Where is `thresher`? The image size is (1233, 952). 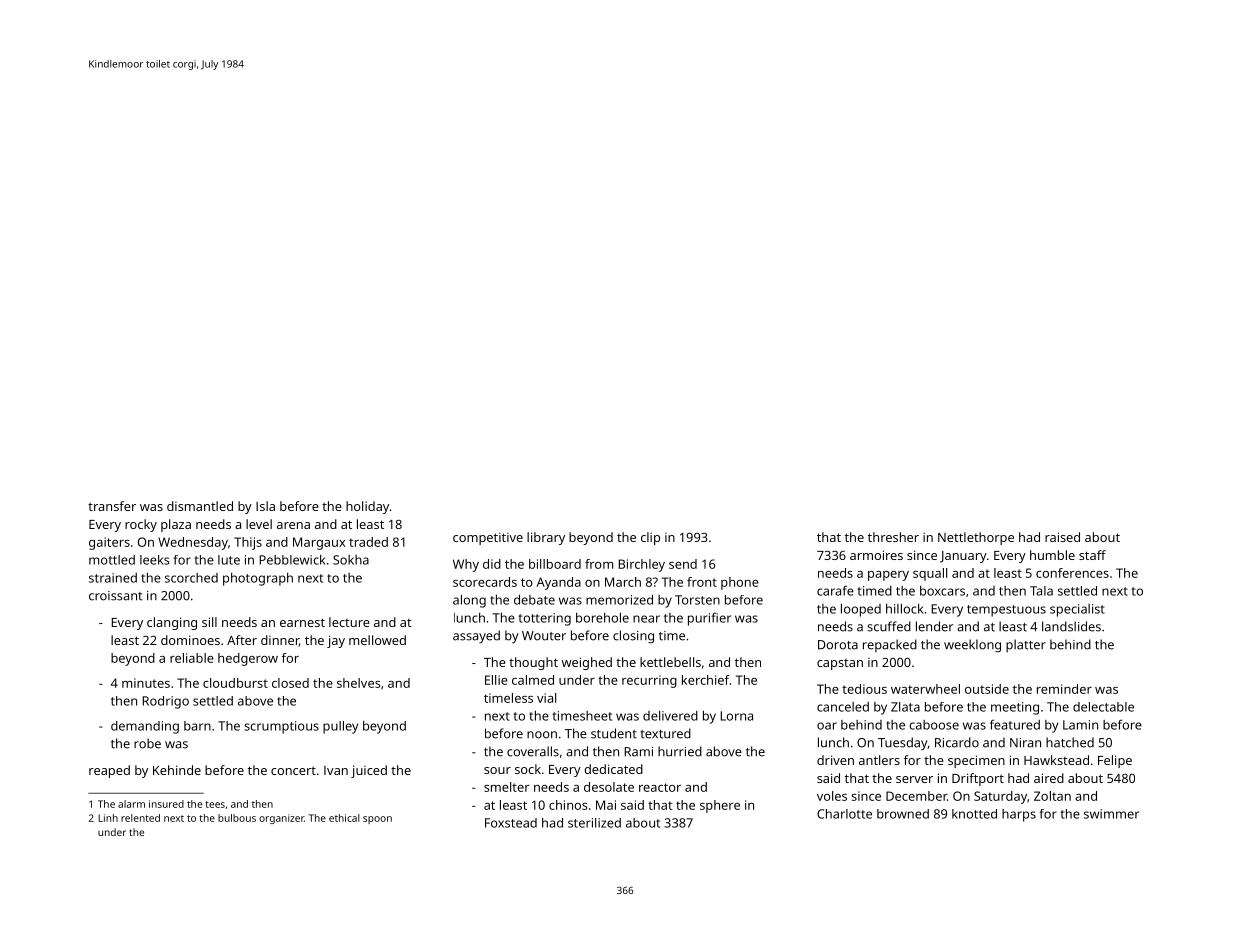 thresher is located at coordinates (893, 537).
